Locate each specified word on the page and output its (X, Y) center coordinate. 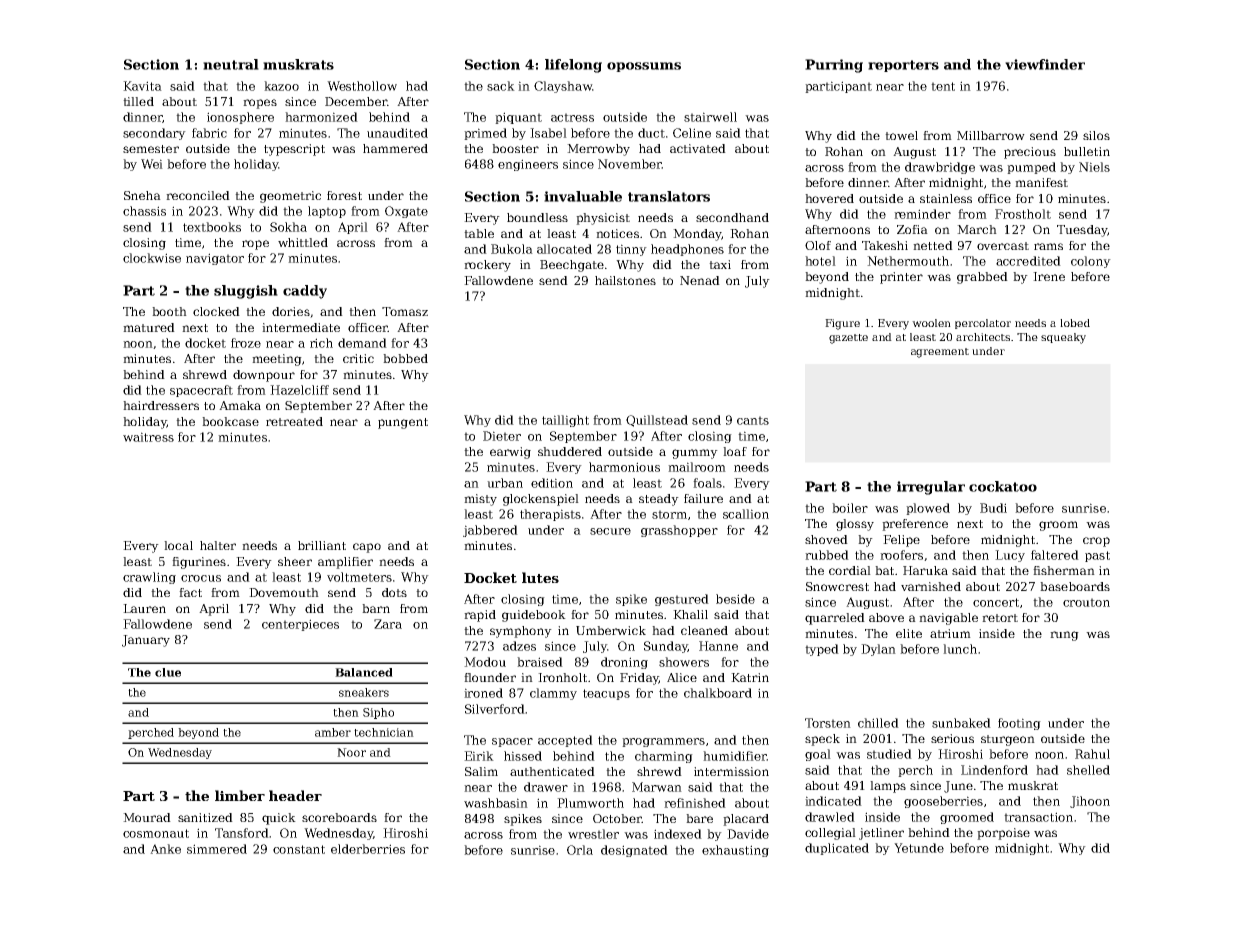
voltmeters (359, 577)
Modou (485, 662)
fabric (209, 133)
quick (279, 819)
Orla (580, 850)
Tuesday (1082, 231)
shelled (1088, 770)
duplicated (837, 849)
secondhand (732, 217)
